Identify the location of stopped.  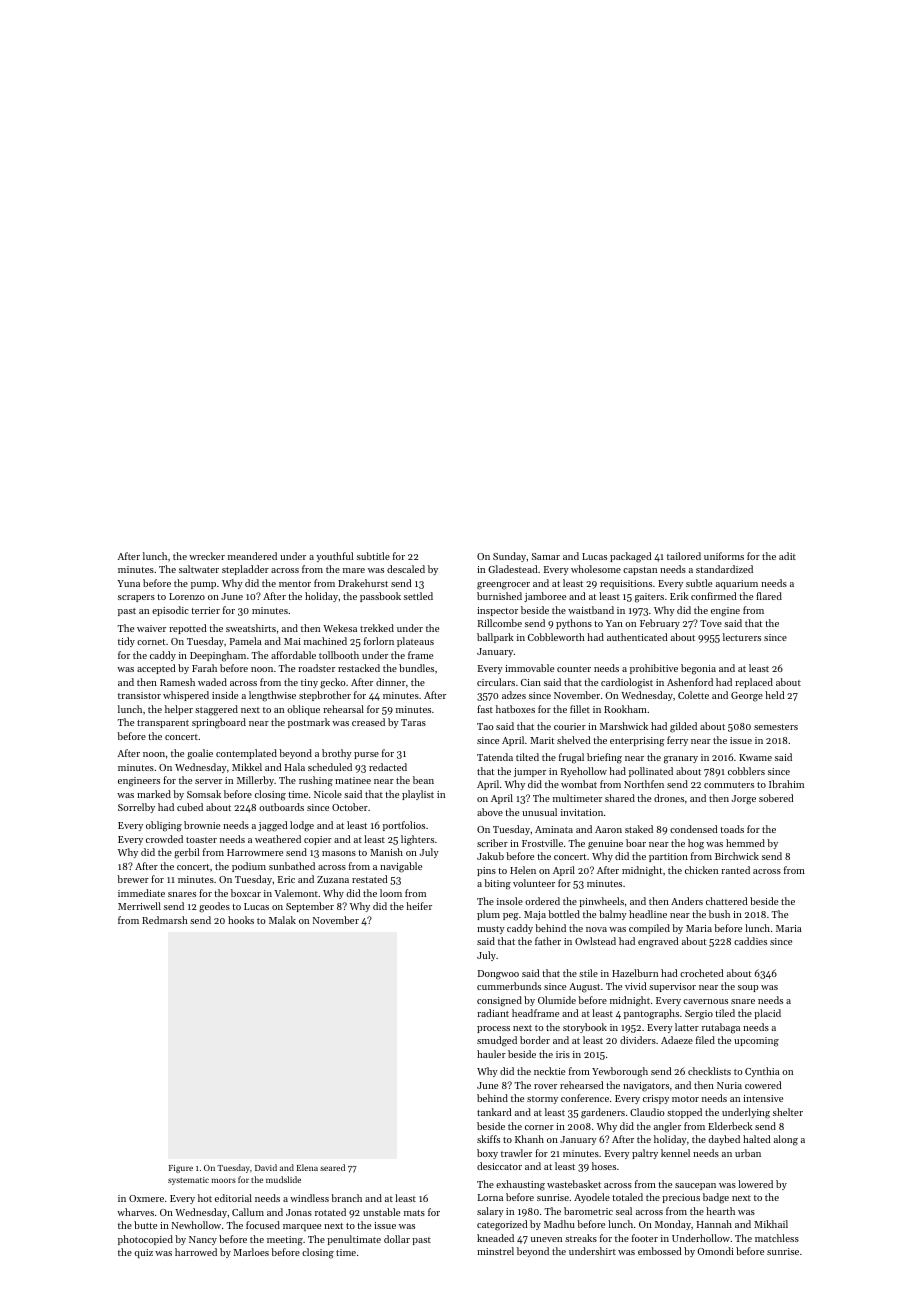
(684, 1113).
